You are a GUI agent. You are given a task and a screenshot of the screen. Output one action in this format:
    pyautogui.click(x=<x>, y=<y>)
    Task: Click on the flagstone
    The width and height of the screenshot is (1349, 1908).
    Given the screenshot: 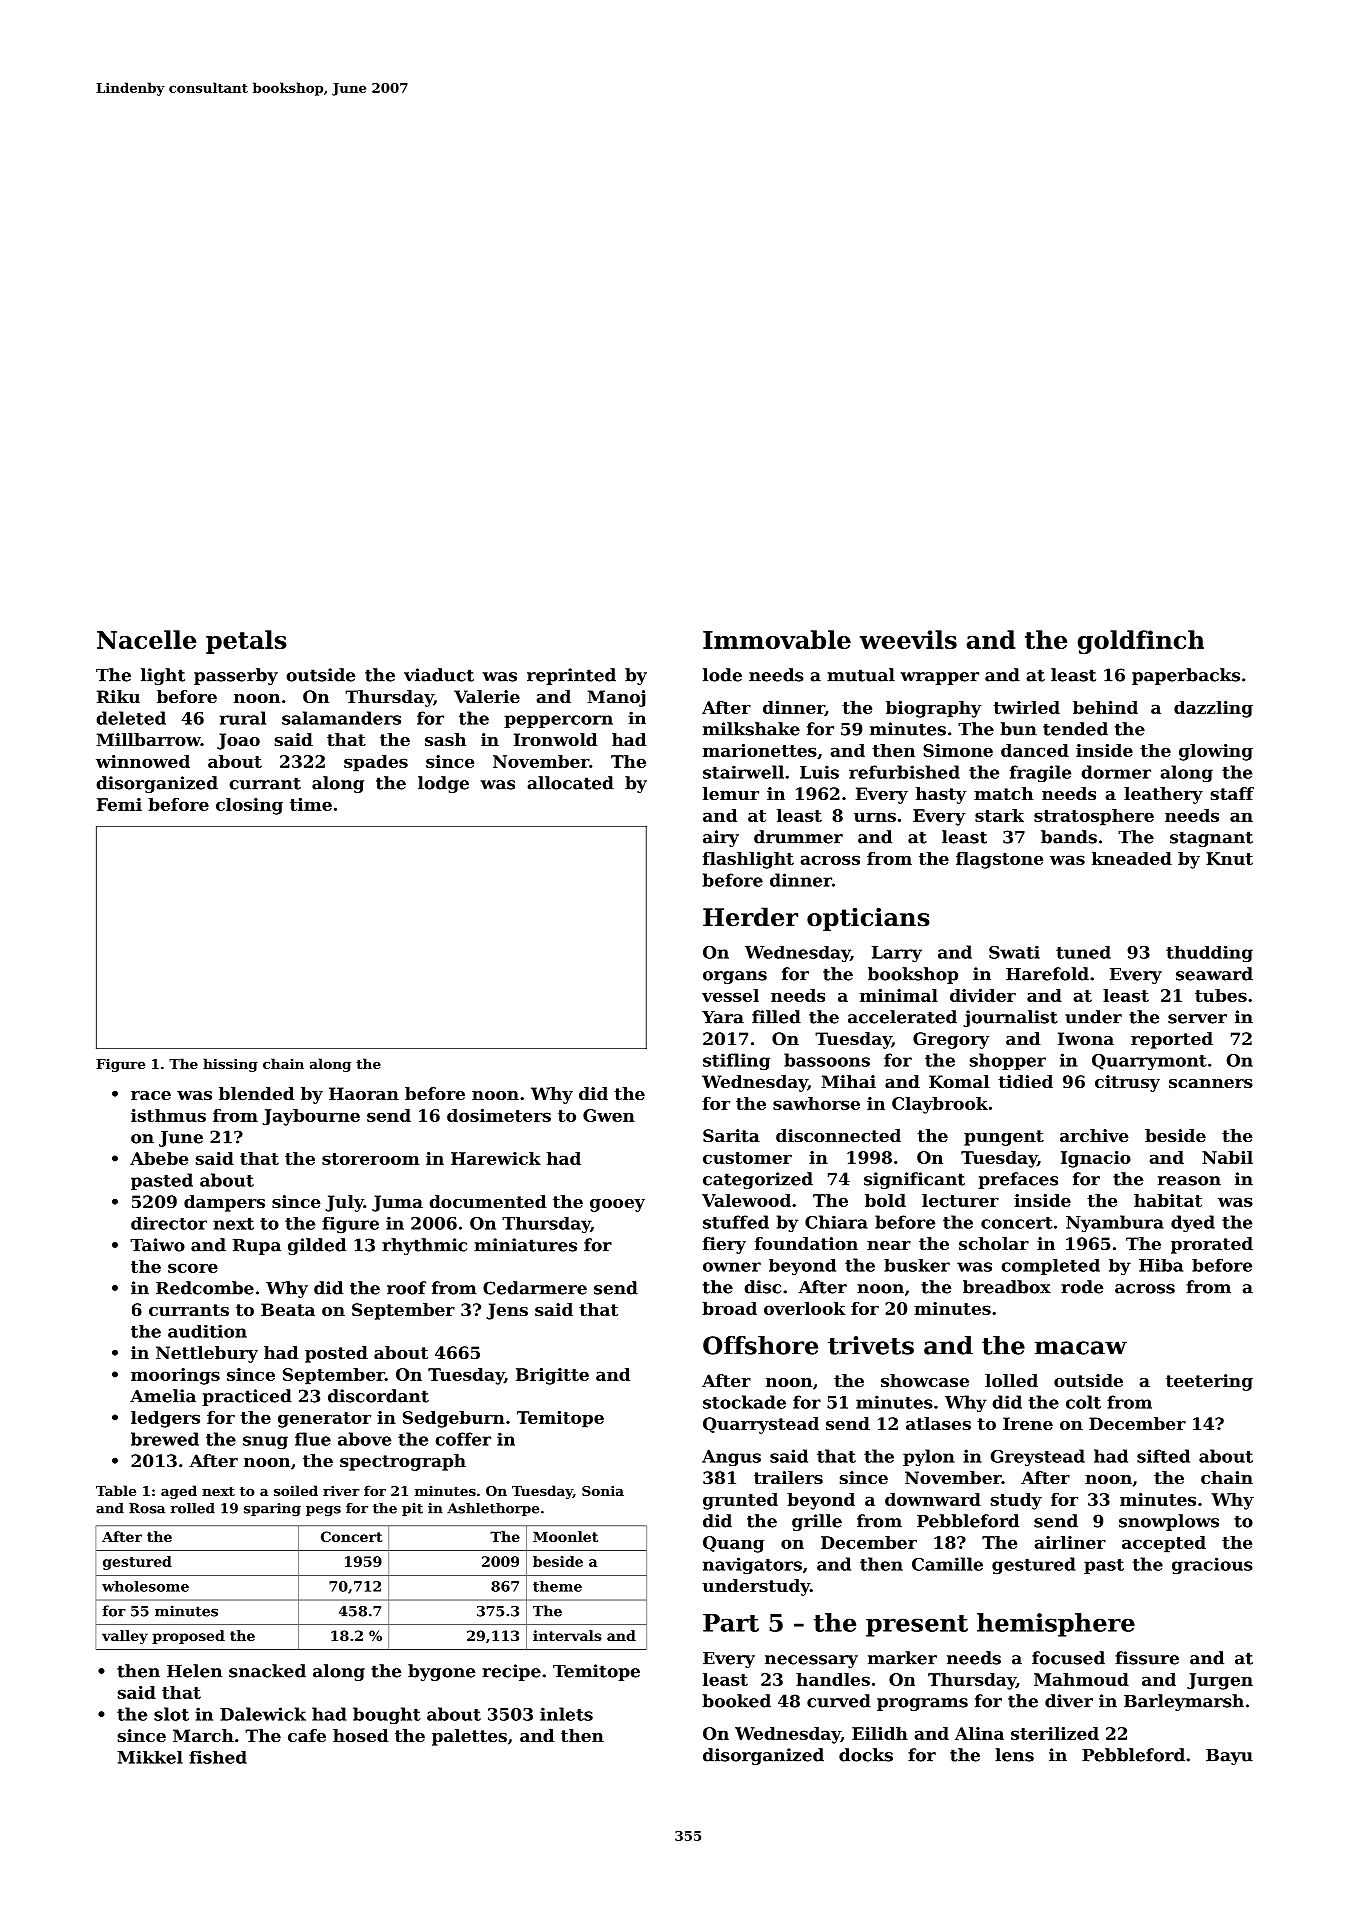 What is the action you would take?
    pyautogui.click(x=999, y=860)
